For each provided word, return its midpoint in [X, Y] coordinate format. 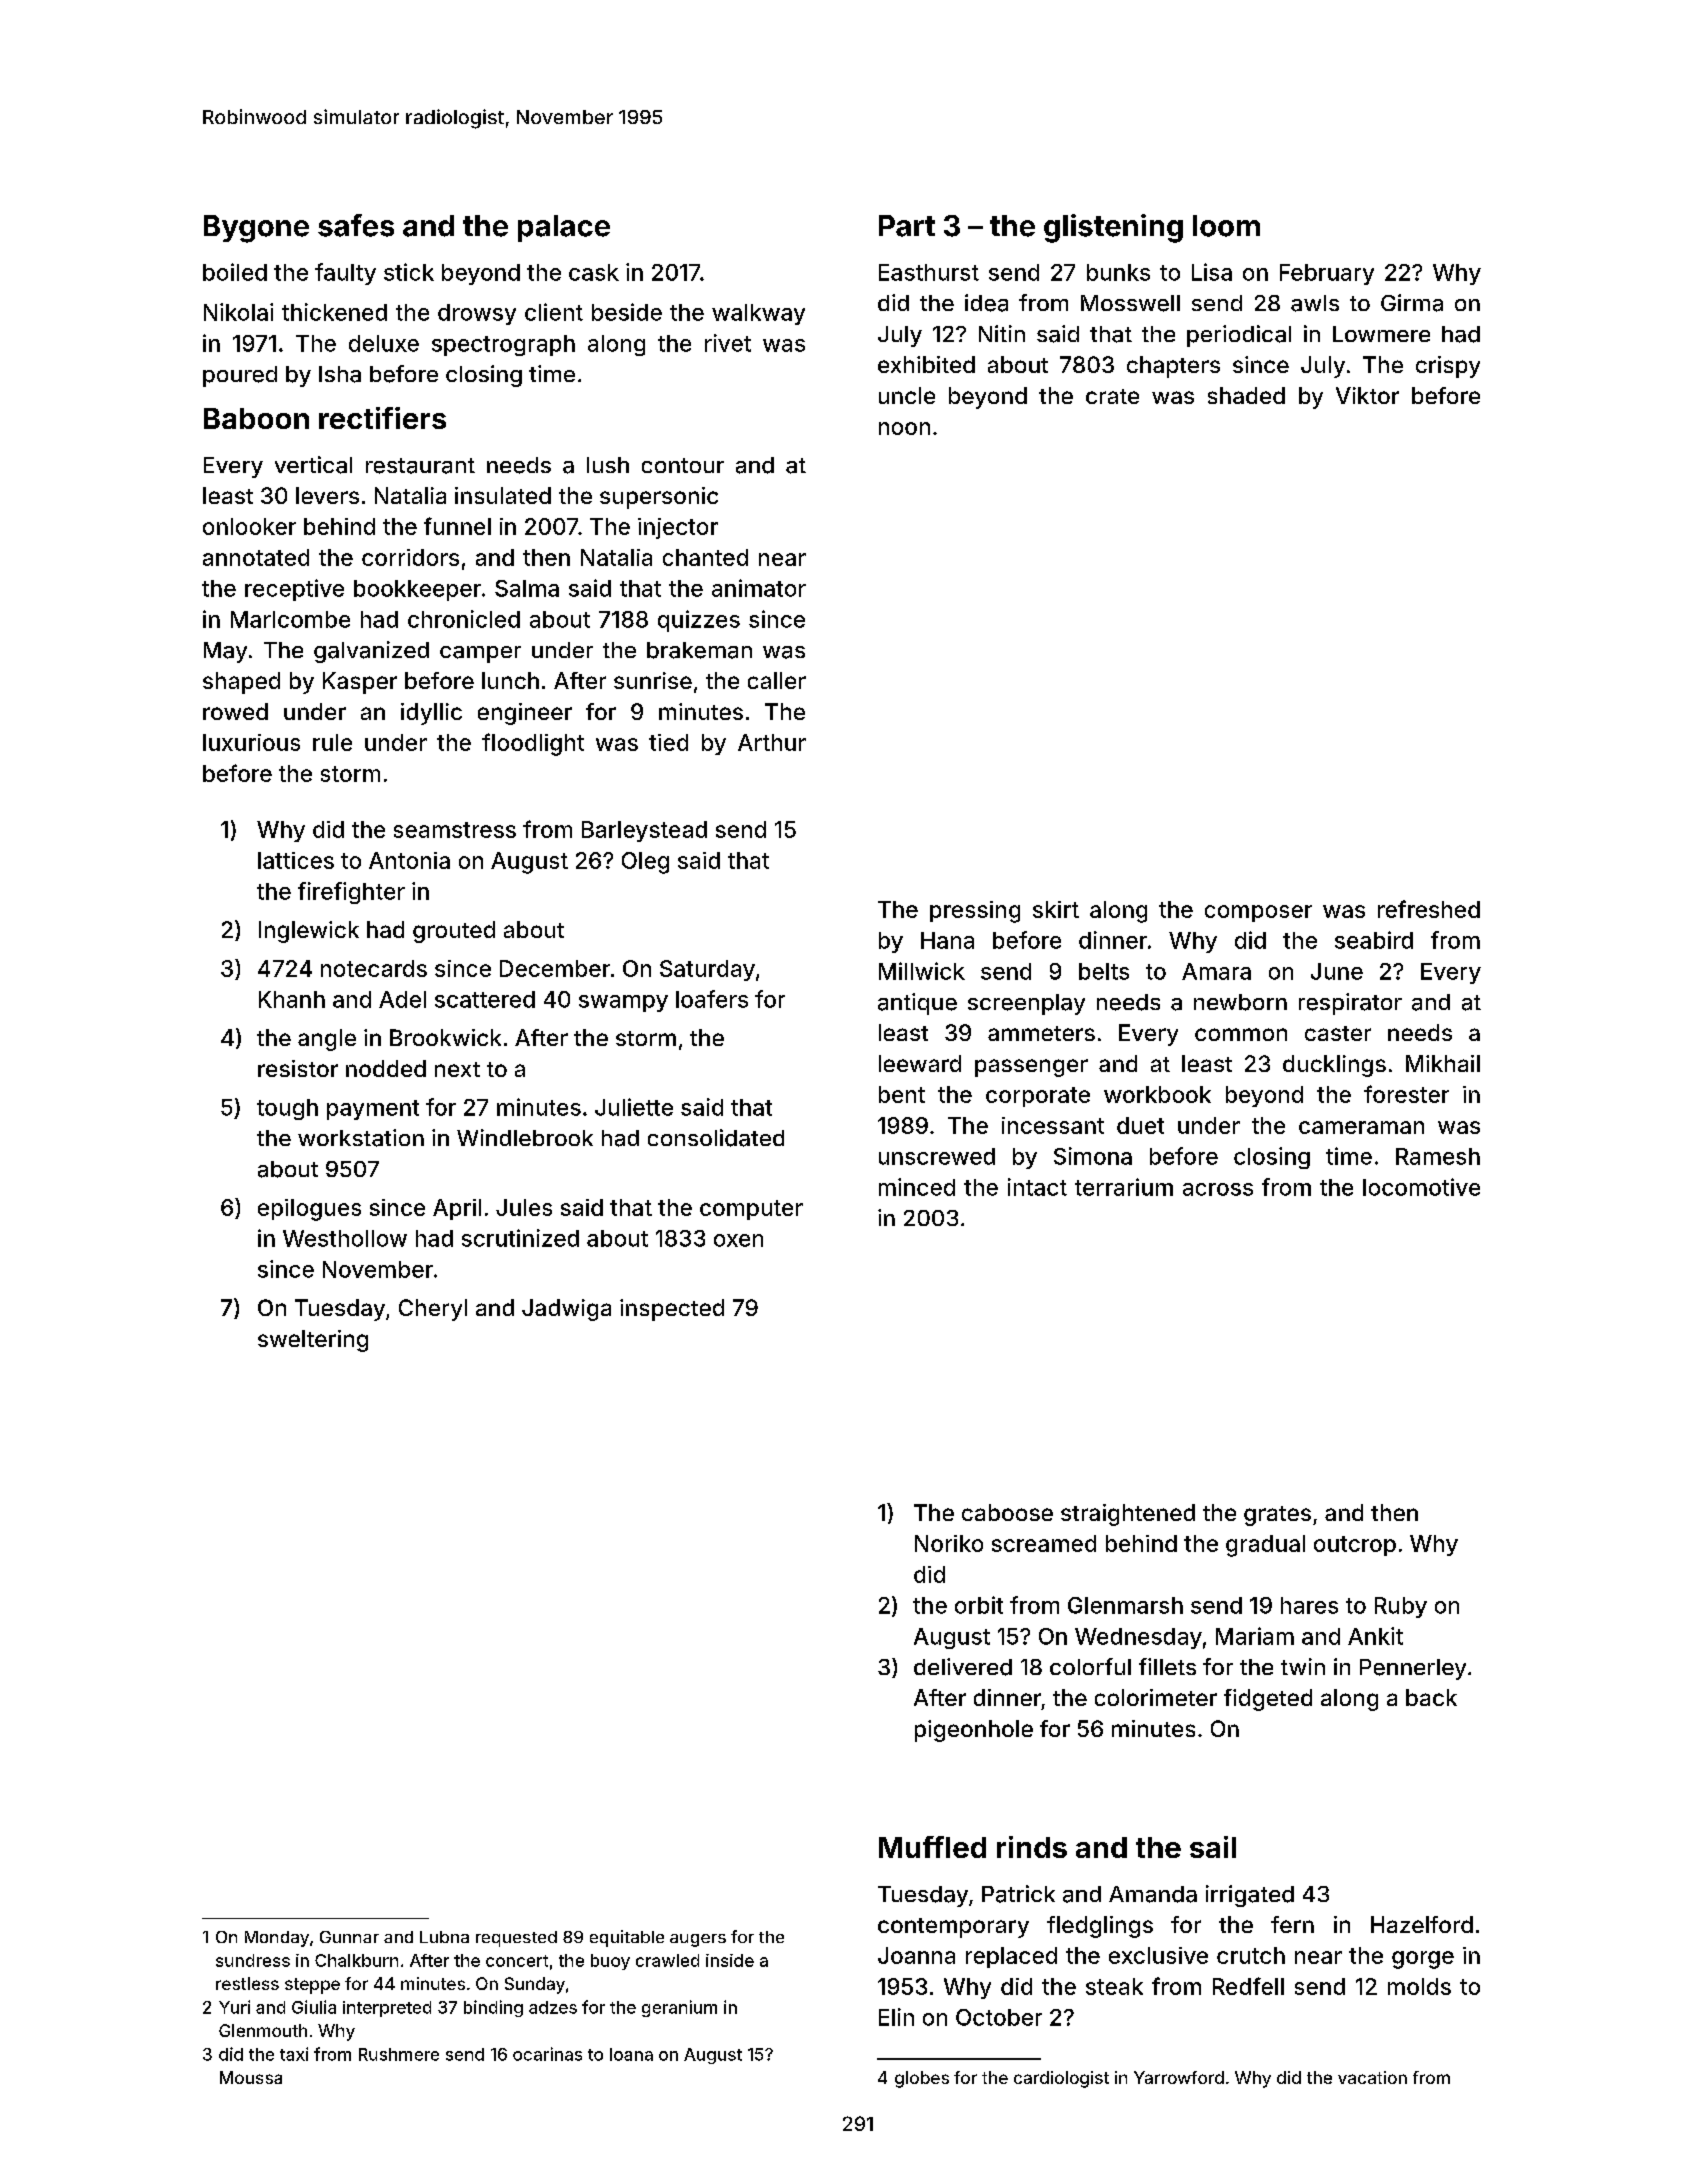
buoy [610, 1962]
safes [356, 225]
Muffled [932, 1847]
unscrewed [937, 1156]
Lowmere [1381, 334]
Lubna [444, 1937]
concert [517, 1961]
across [1218, 1189]
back [1431, 1697]
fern [1292, 1924]
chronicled [464, 619]
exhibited [926, 364]
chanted [705, 557]
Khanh [292, 999]
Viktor [1367, 395]
